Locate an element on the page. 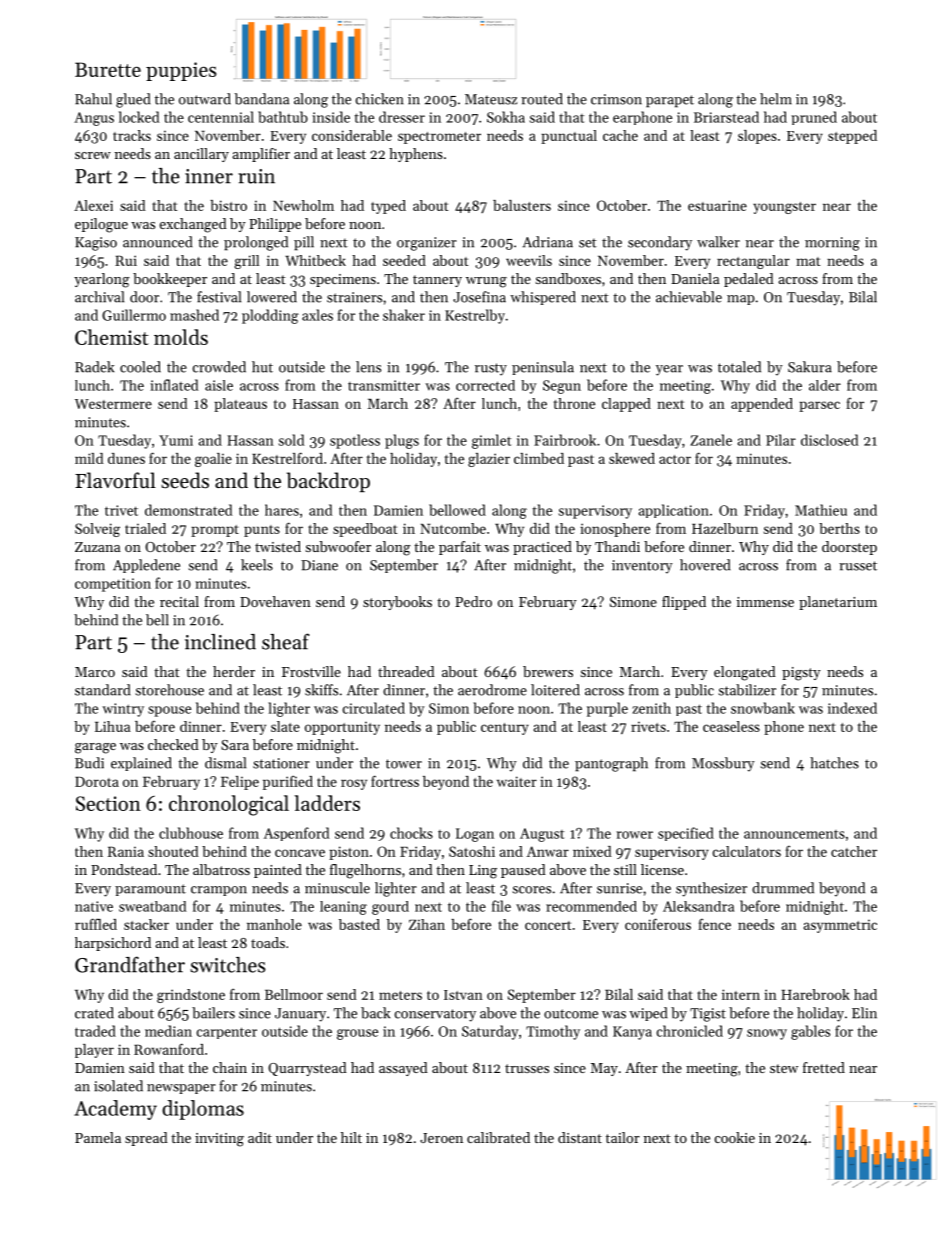 The width and height of the image is (952, 1233). distant is located at coordinates (580, 1137).
